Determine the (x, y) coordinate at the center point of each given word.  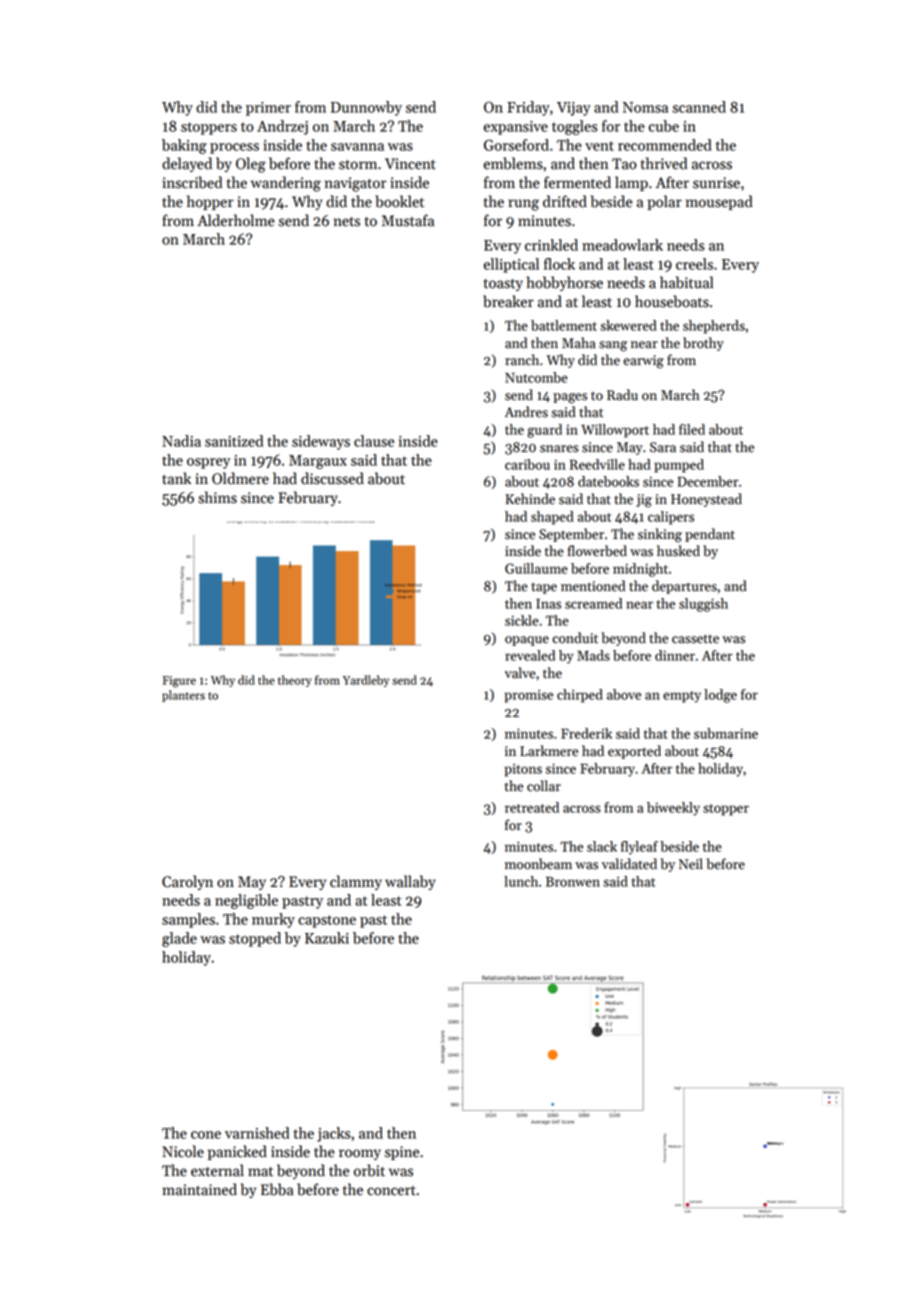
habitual (686, 282)
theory (295, 681)
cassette (695, 639)
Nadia (181, 441)
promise (528, 696)
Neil (691, 864)
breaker (508, 301)
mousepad (719, 202)
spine (402, 1153)
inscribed (192, 182)
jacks (334, 1134)
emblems (513, 163)
